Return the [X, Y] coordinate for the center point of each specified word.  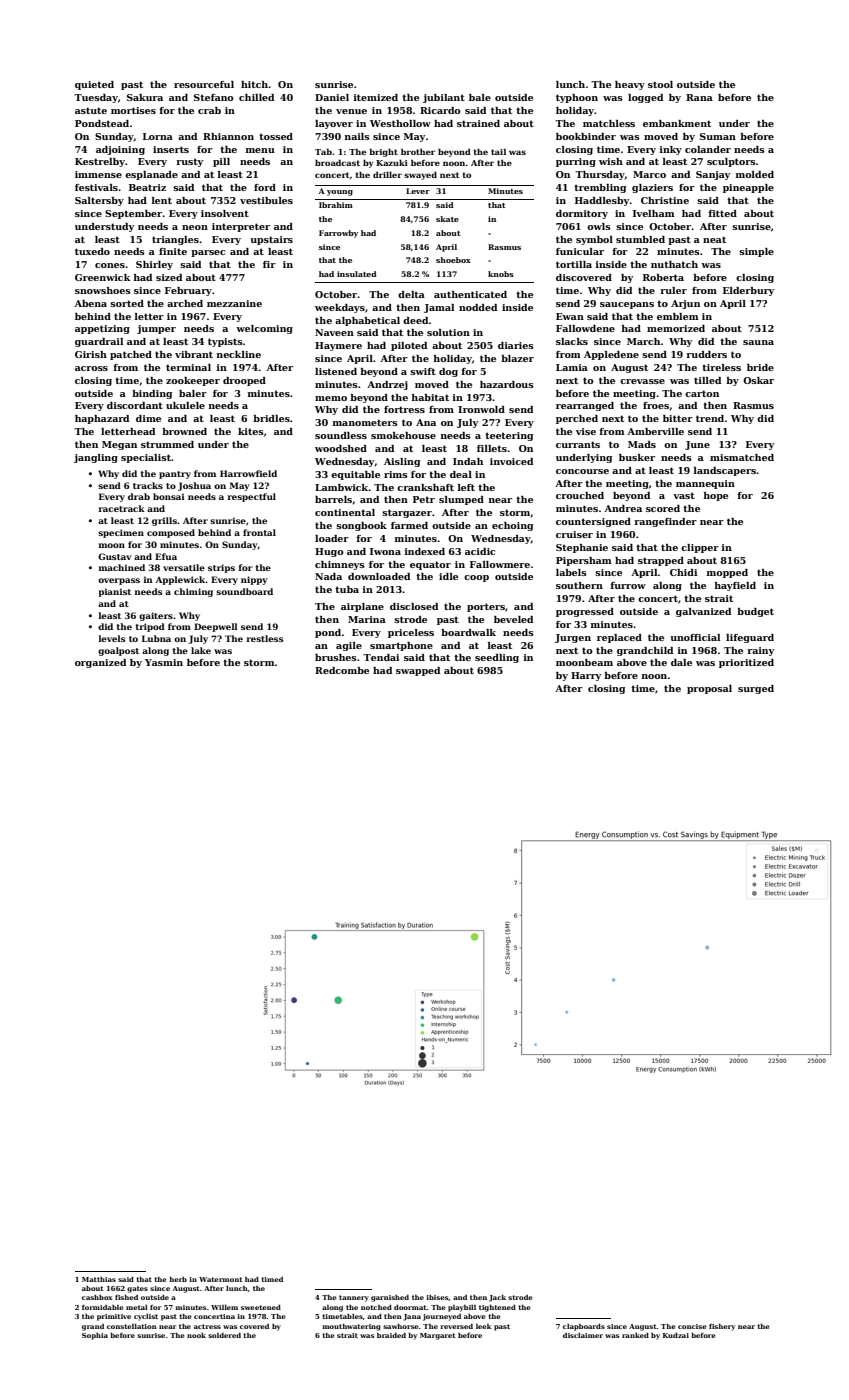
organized [100, 663]
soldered [224, 1335]
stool [660, 84]
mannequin [705, 484]
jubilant [444, 98]
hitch [254, 84]
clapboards [584, 1327]
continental [345, 512]
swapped [418, 671]
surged [756, 689]
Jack [497, 1298]
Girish [91, 354]
